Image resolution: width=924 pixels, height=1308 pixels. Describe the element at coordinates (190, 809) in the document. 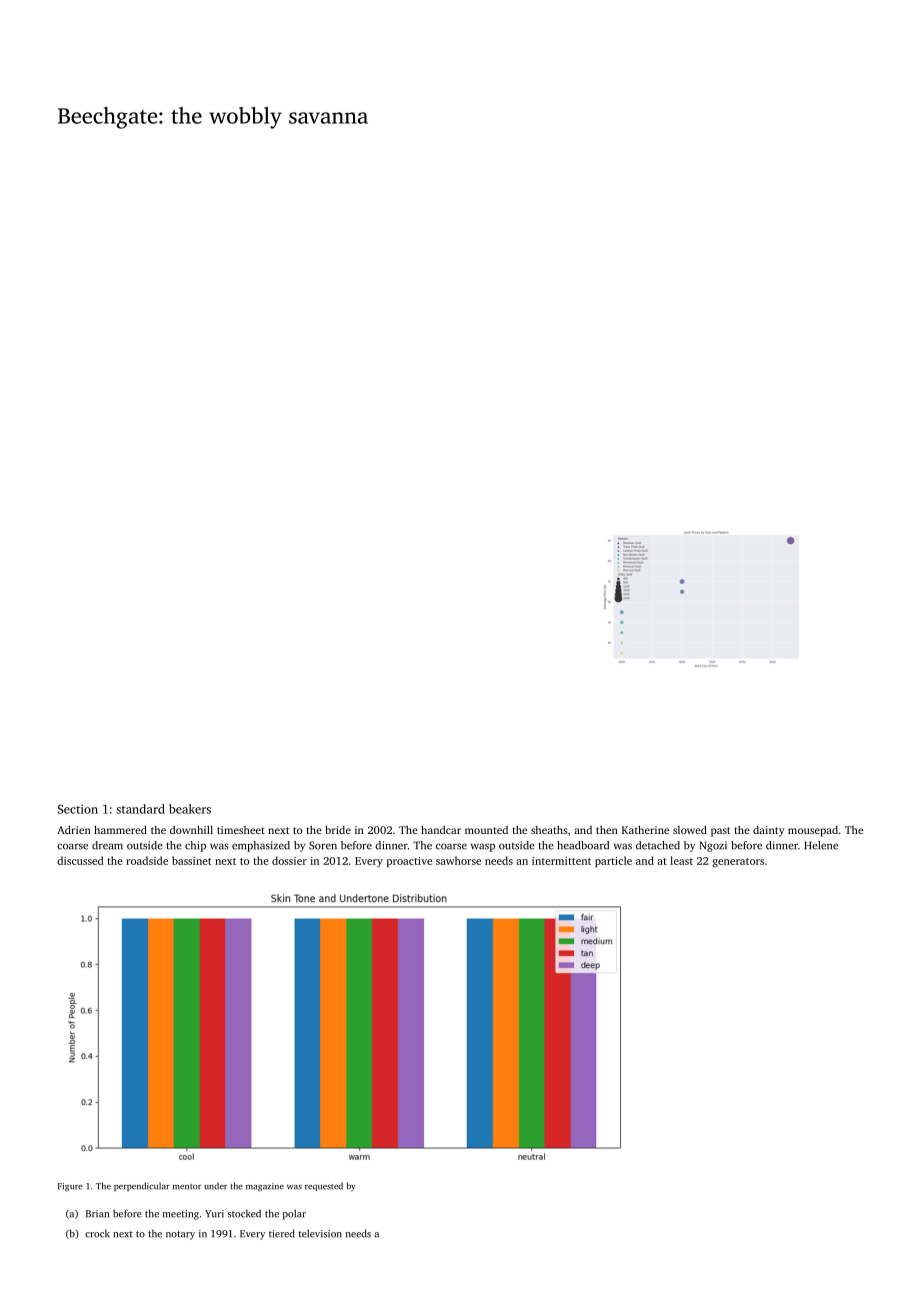

I see `beakers` at that location.
